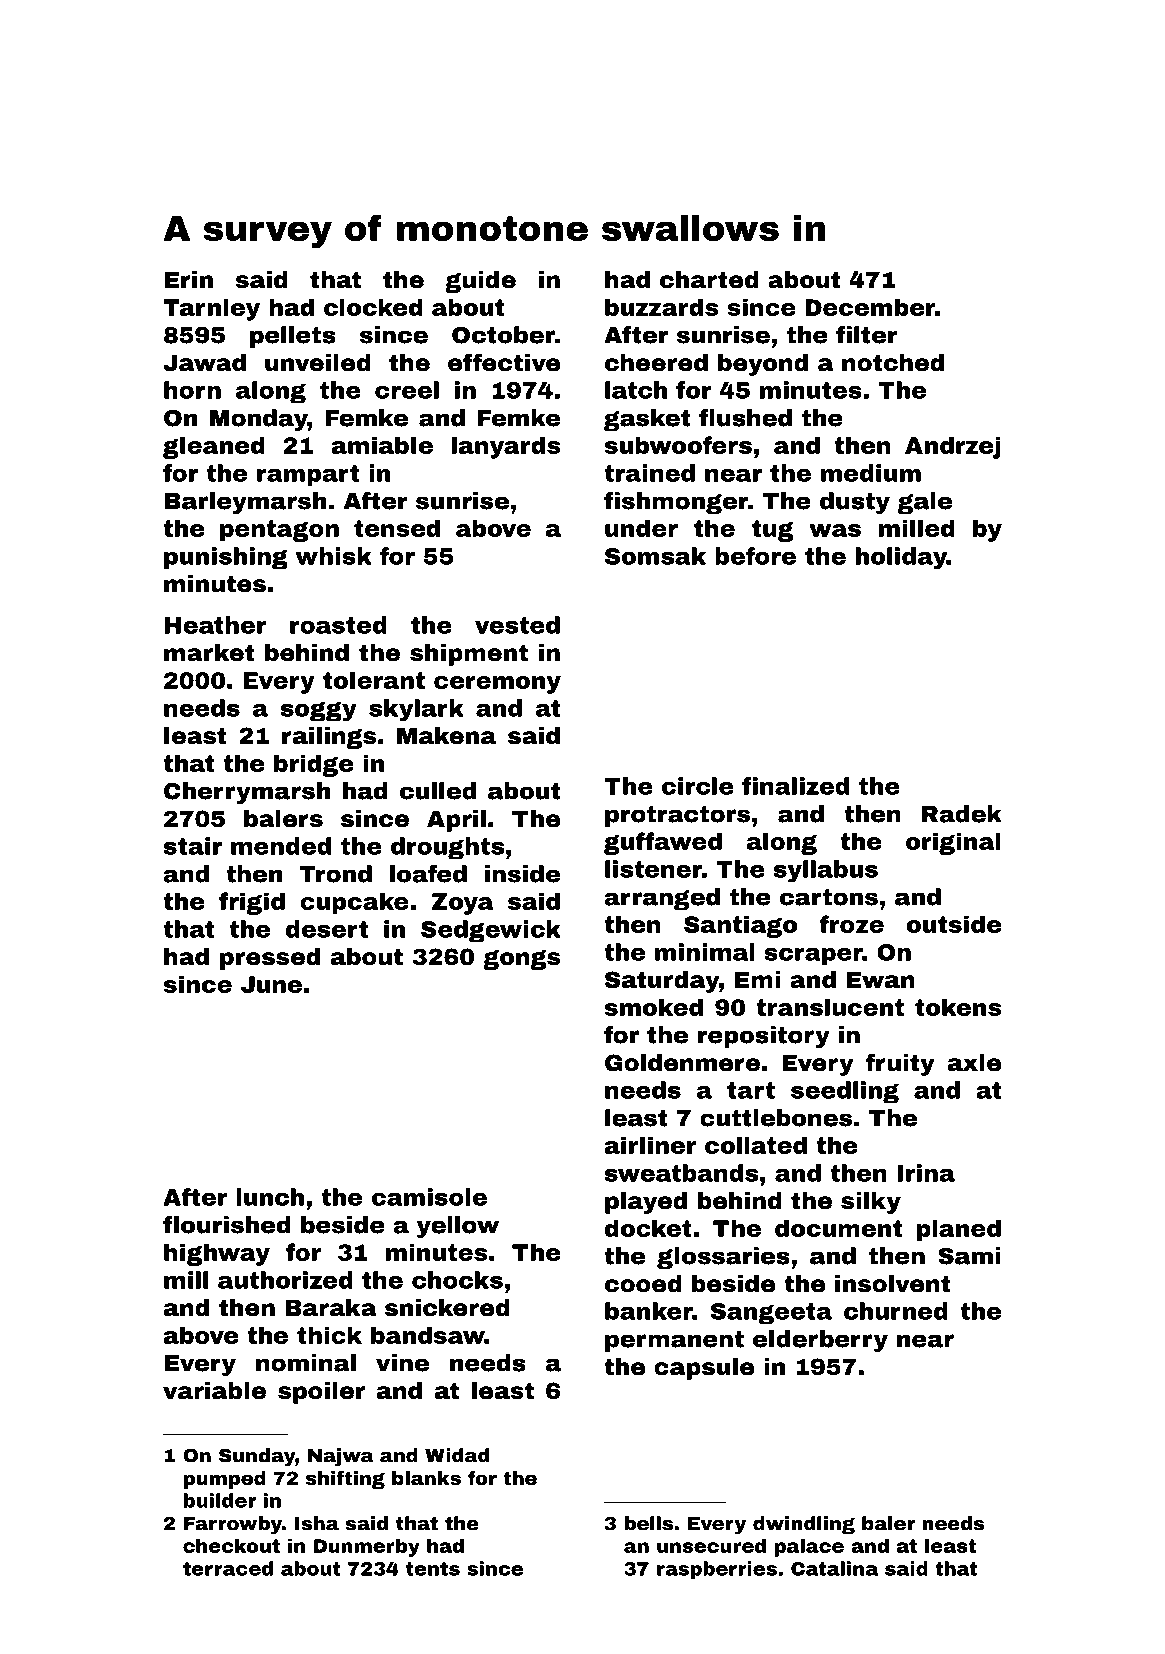 This image has width=1165, height=1654. What do you see at coordinates (870, 307) in the image?
I see `December` at bounding box center [870, 307].
